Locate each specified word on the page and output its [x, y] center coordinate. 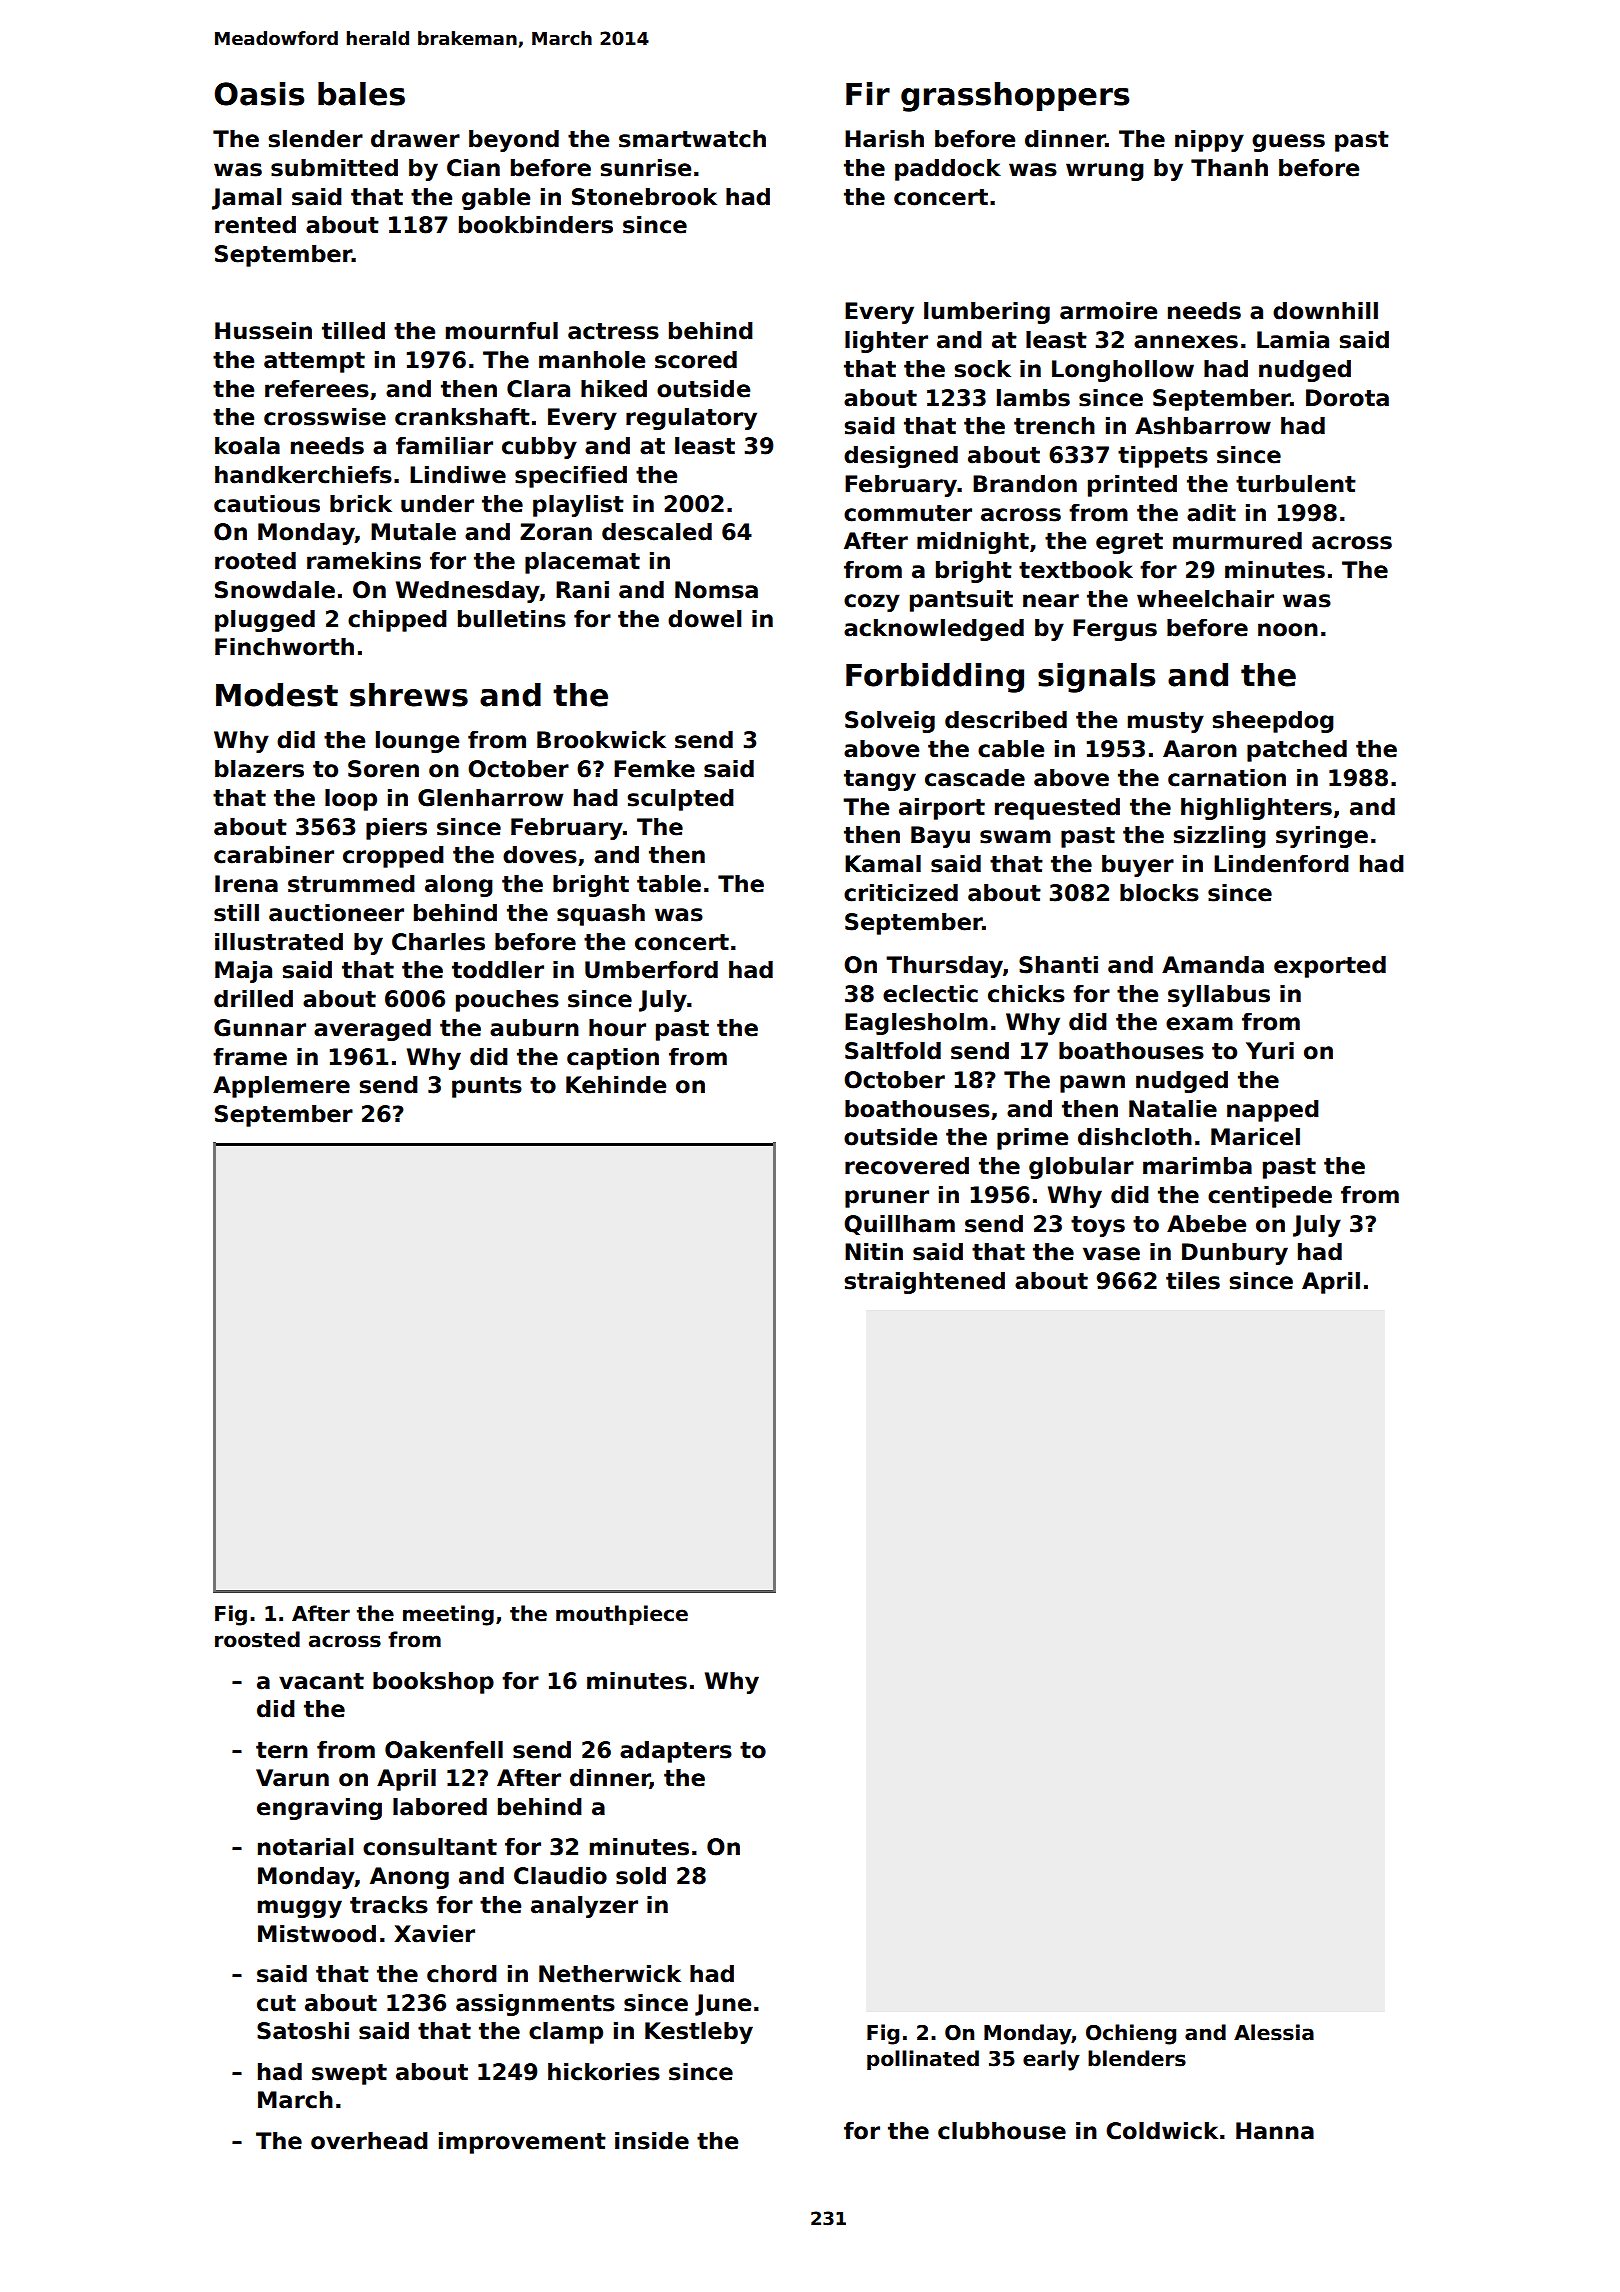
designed [901, 457]
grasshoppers [1015, 97]
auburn [534, 1028]
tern [282, 1750]
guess [1288, 143]
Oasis [259, 94]
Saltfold [893, 1051]
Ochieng [1131, 2034]
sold [641, 1876]
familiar [444, 446]
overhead [369, 2141]
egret [1129, 543]
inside [652, 2141]
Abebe [1206, 1224]
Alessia [1274, 2032]
